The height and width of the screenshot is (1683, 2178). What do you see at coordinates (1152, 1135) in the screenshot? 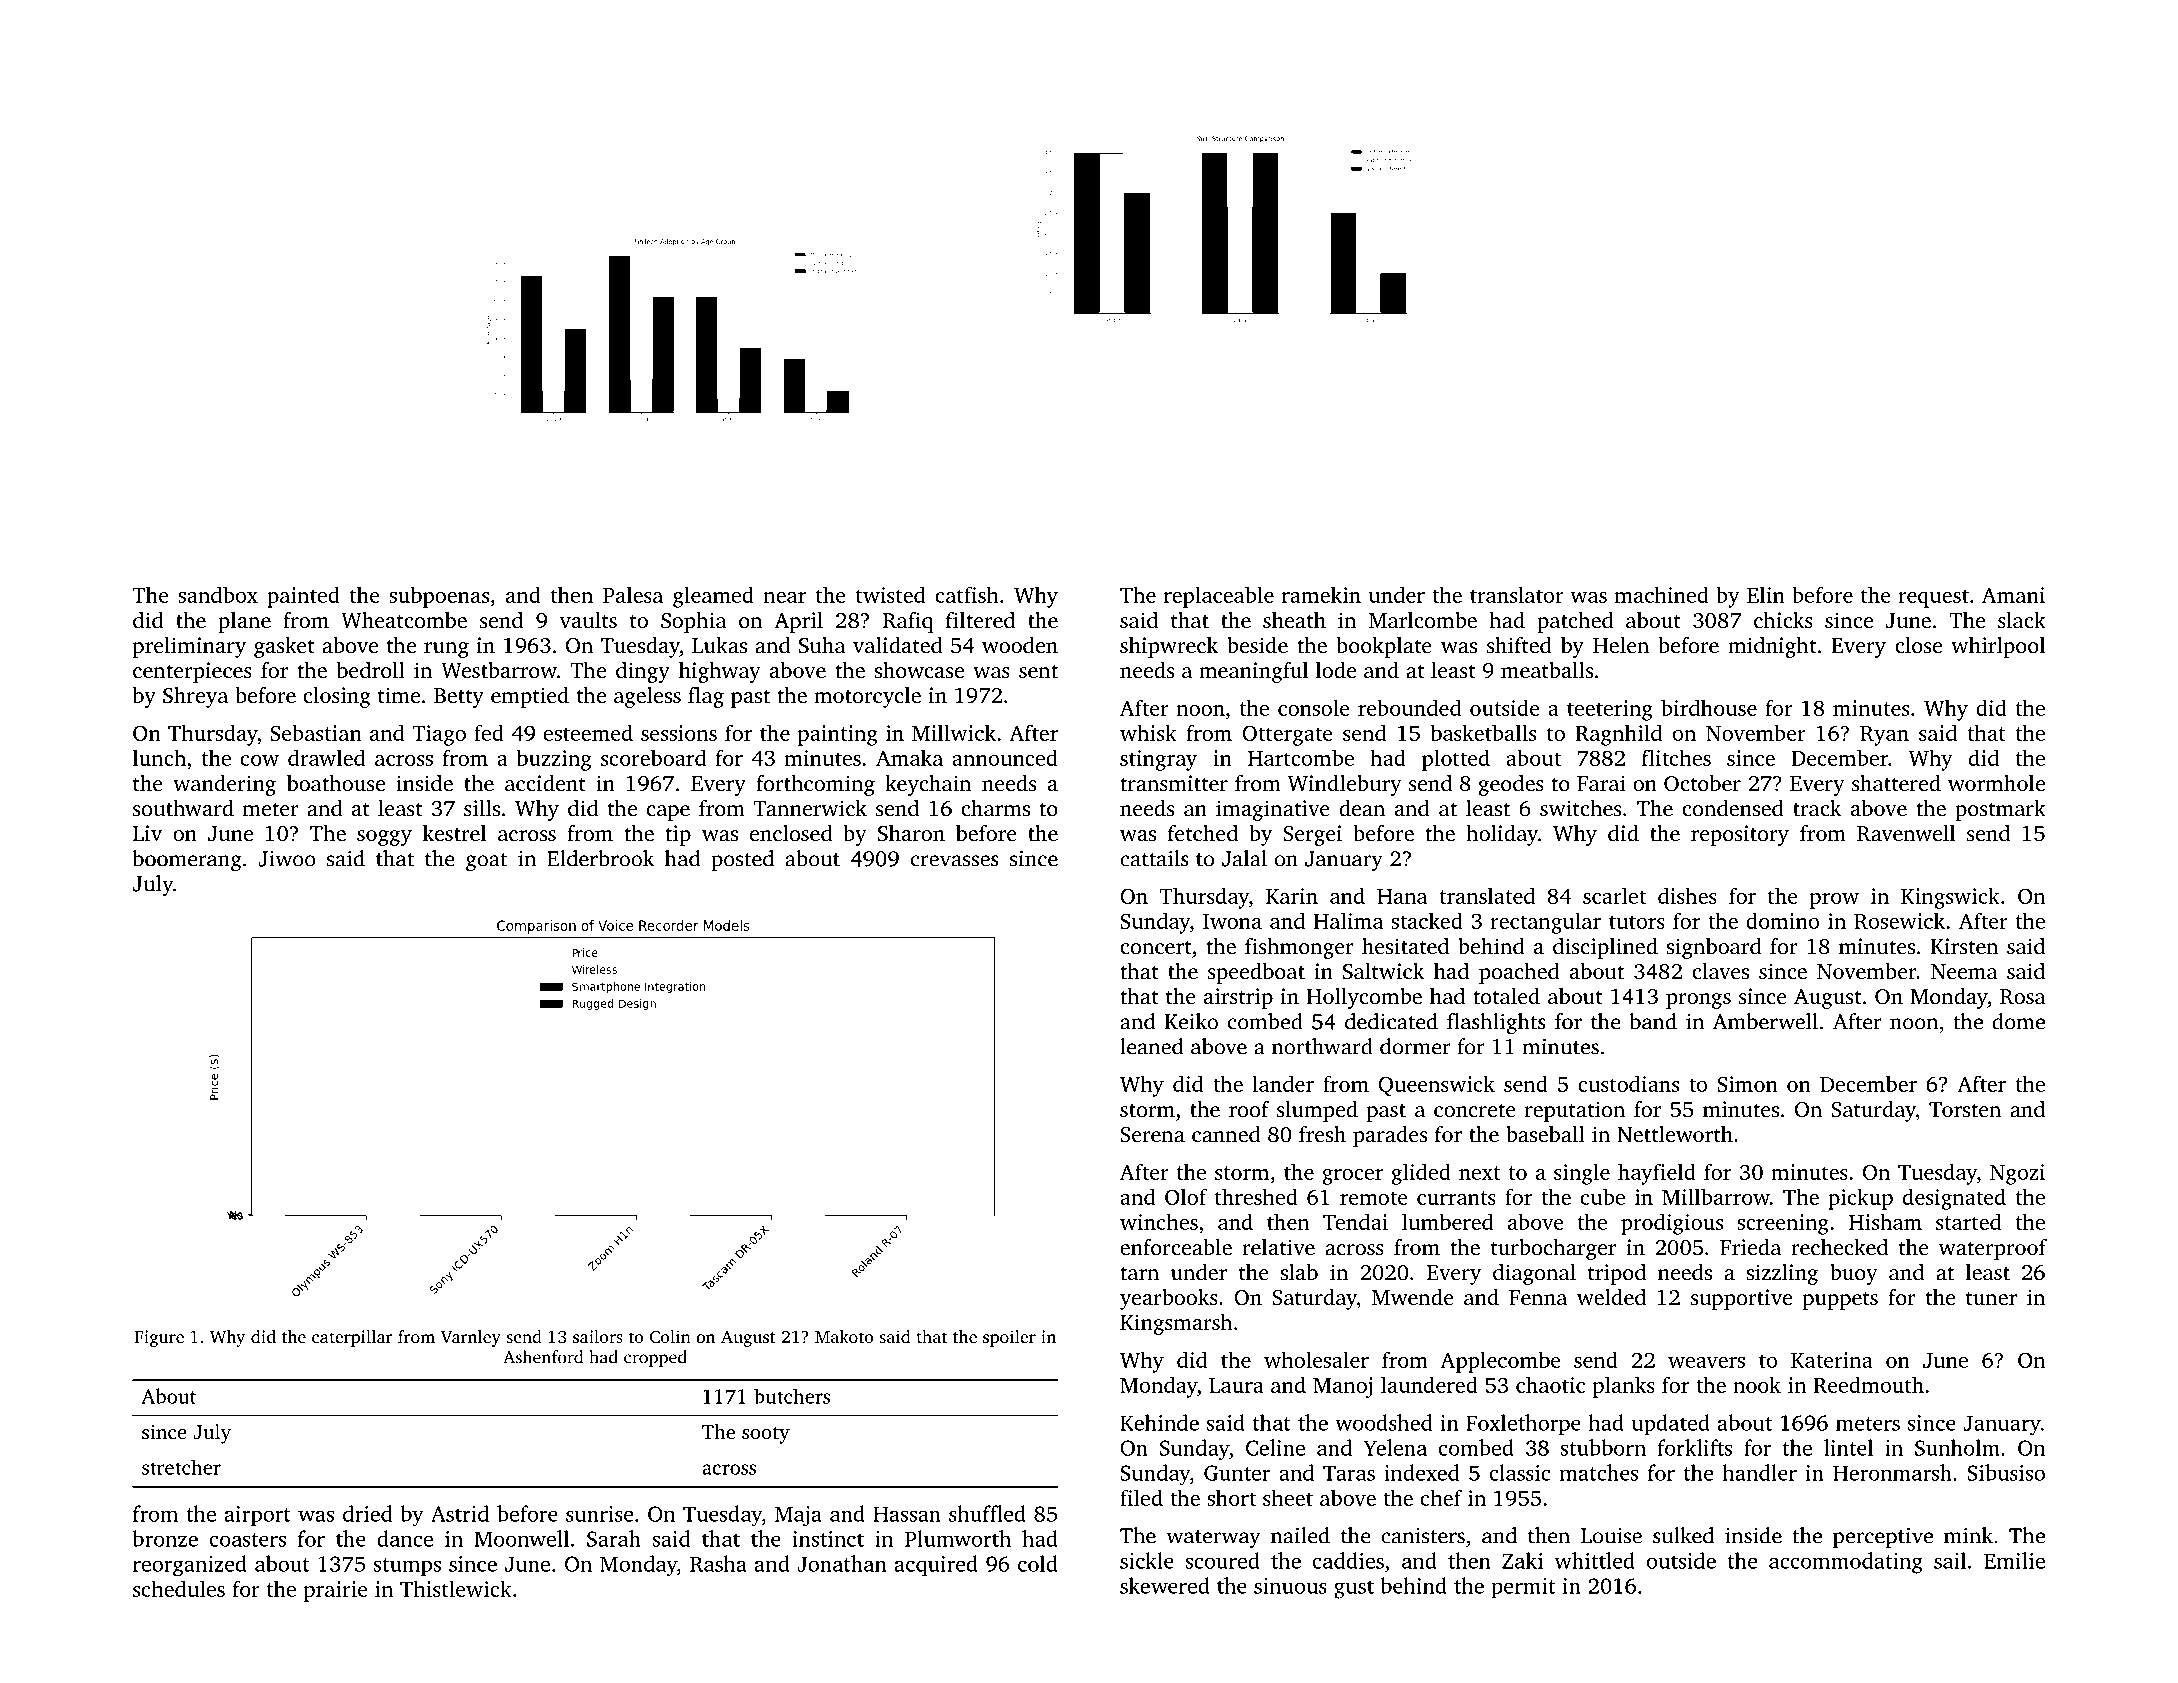
I see `Serena` at bounding box center [1152, 1135].
